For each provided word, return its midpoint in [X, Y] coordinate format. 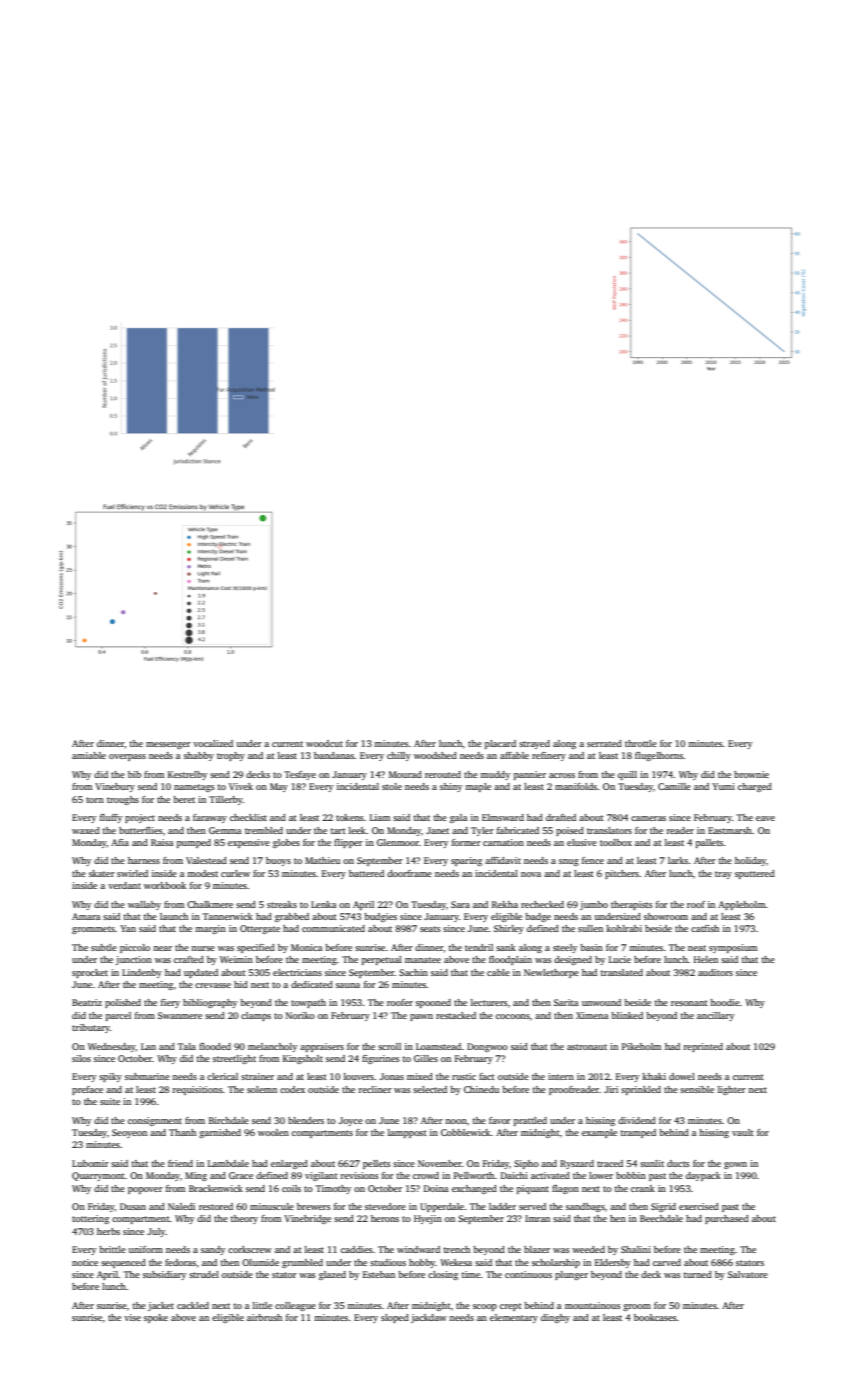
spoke [156, 1318]
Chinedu [481, 1089]
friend [180, 1163]
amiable [89, 755]
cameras [648, 818]
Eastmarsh [730, 830]
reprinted [703, 1047]
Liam [380, 817]
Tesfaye [300, 775]
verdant [124, 885]
